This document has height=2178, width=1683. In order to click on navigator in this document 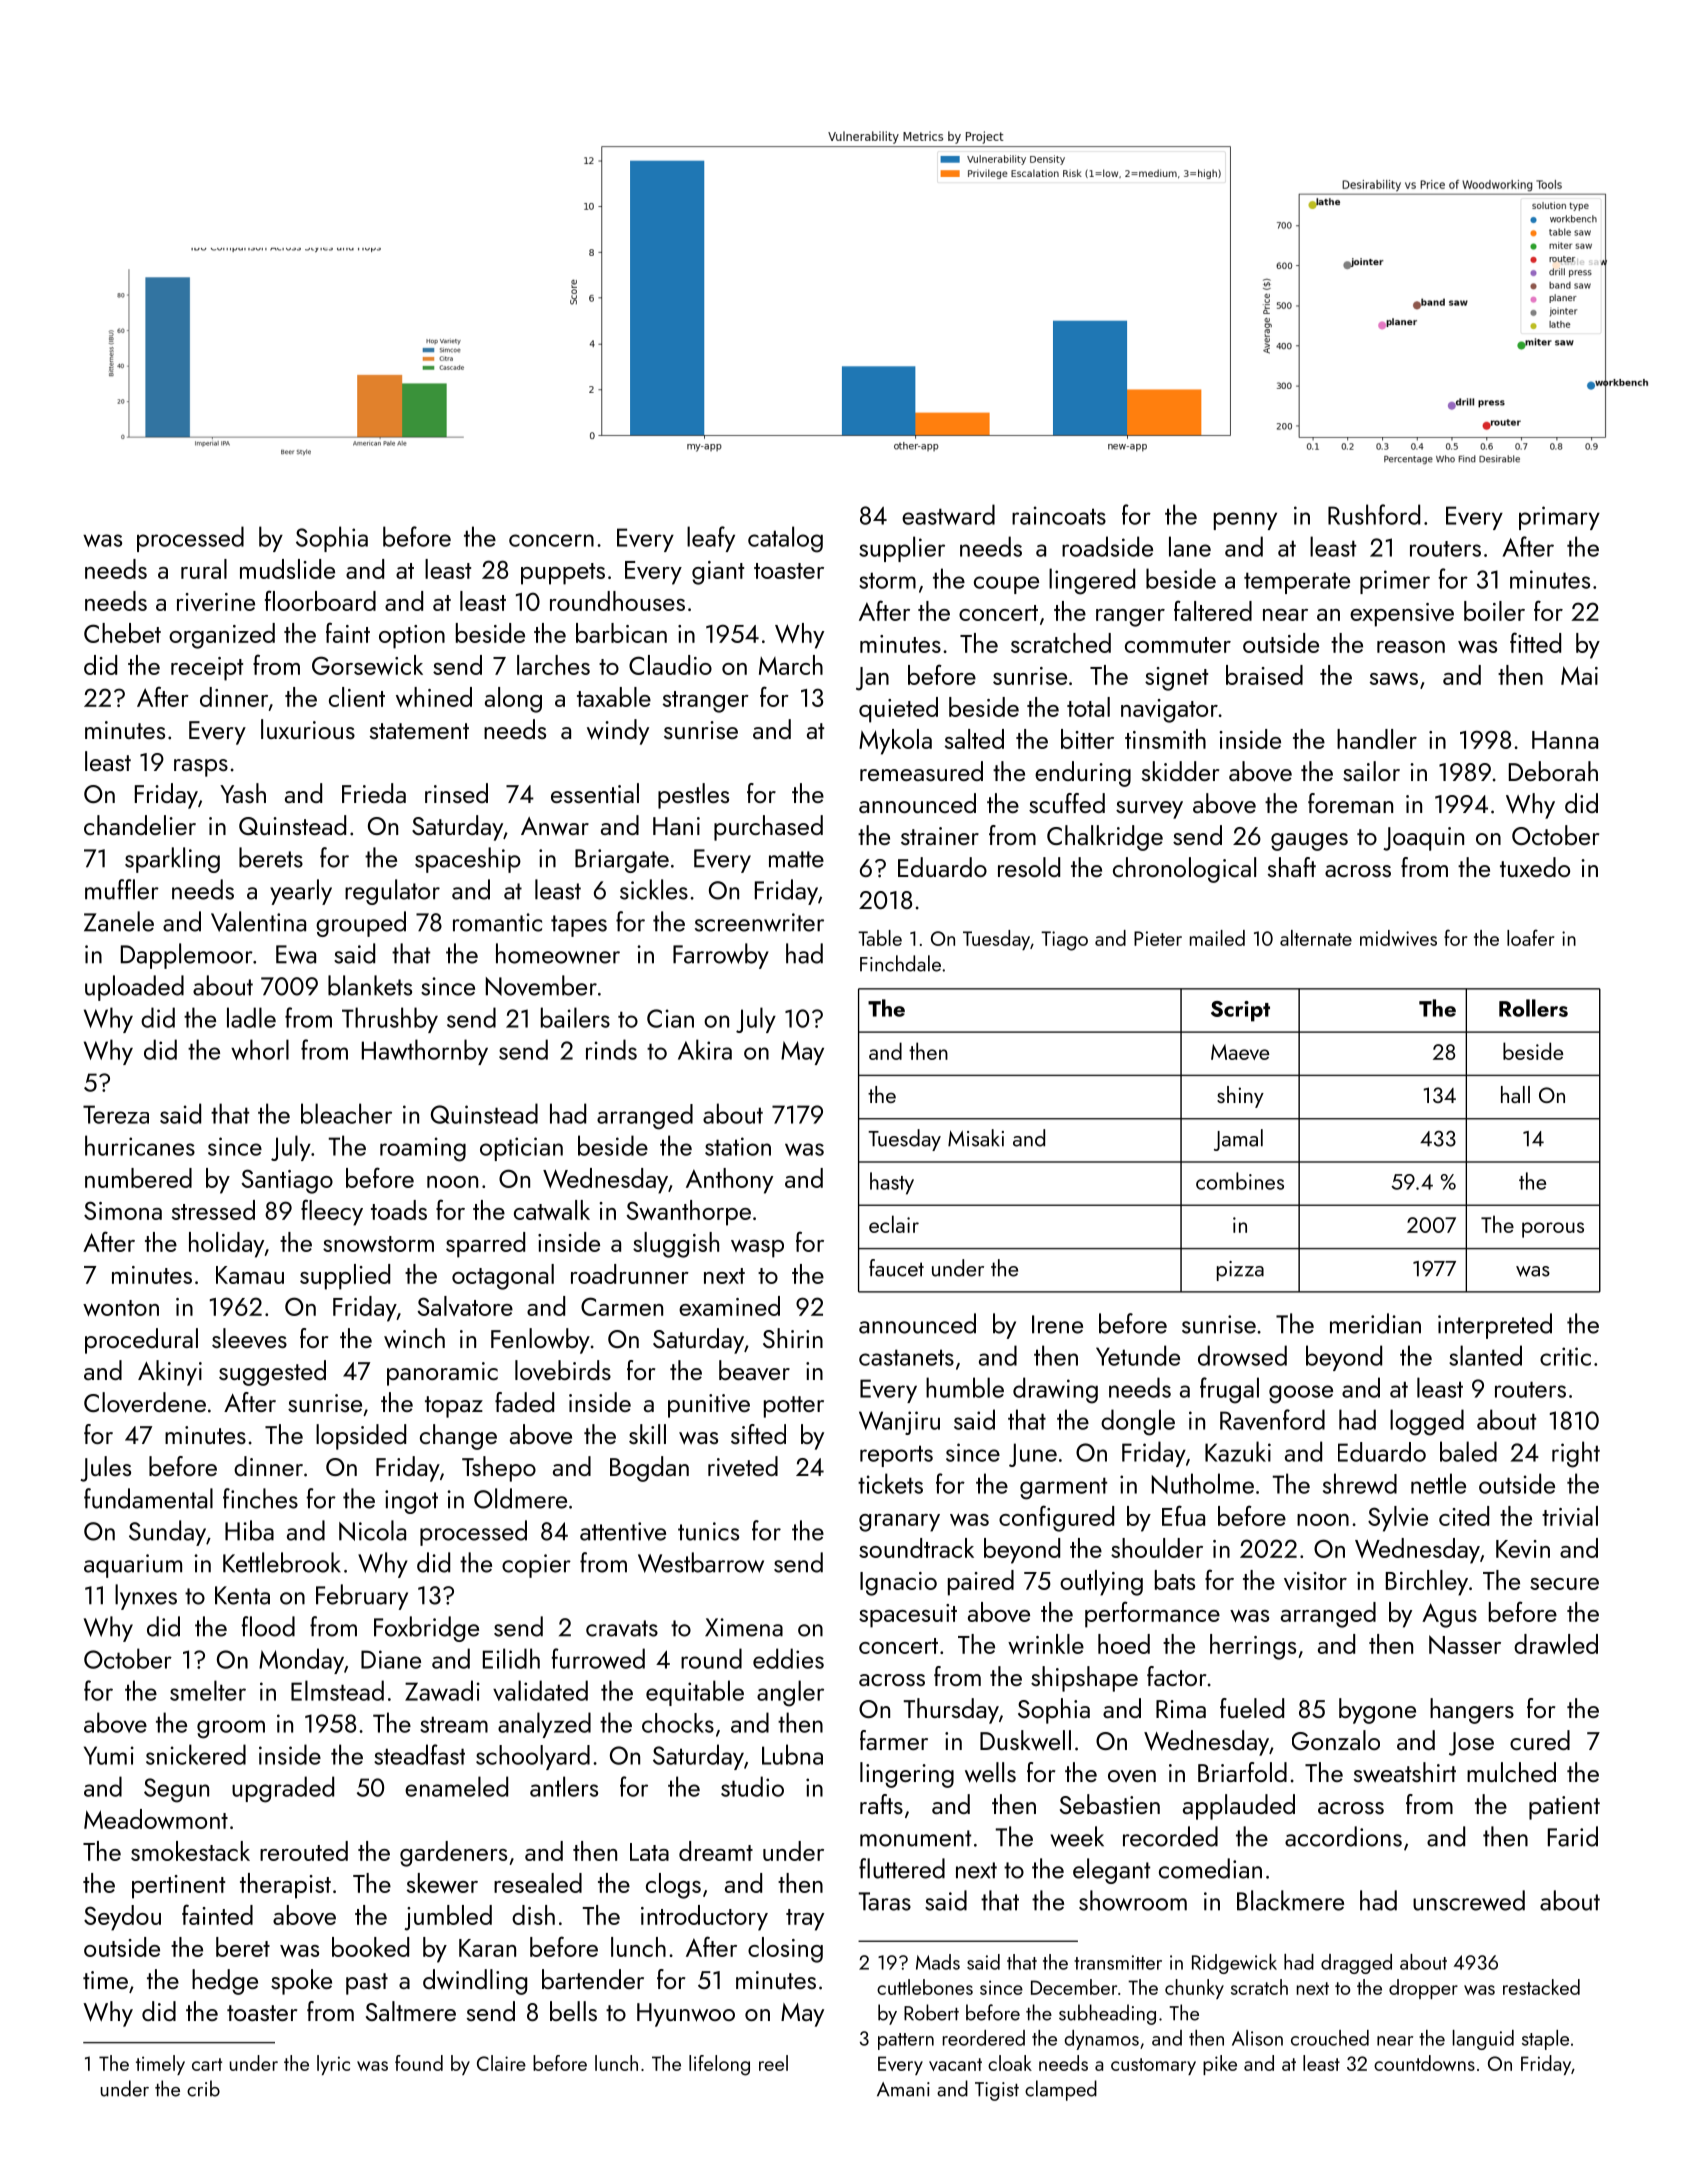, I will do `click(1169, 711)`.
